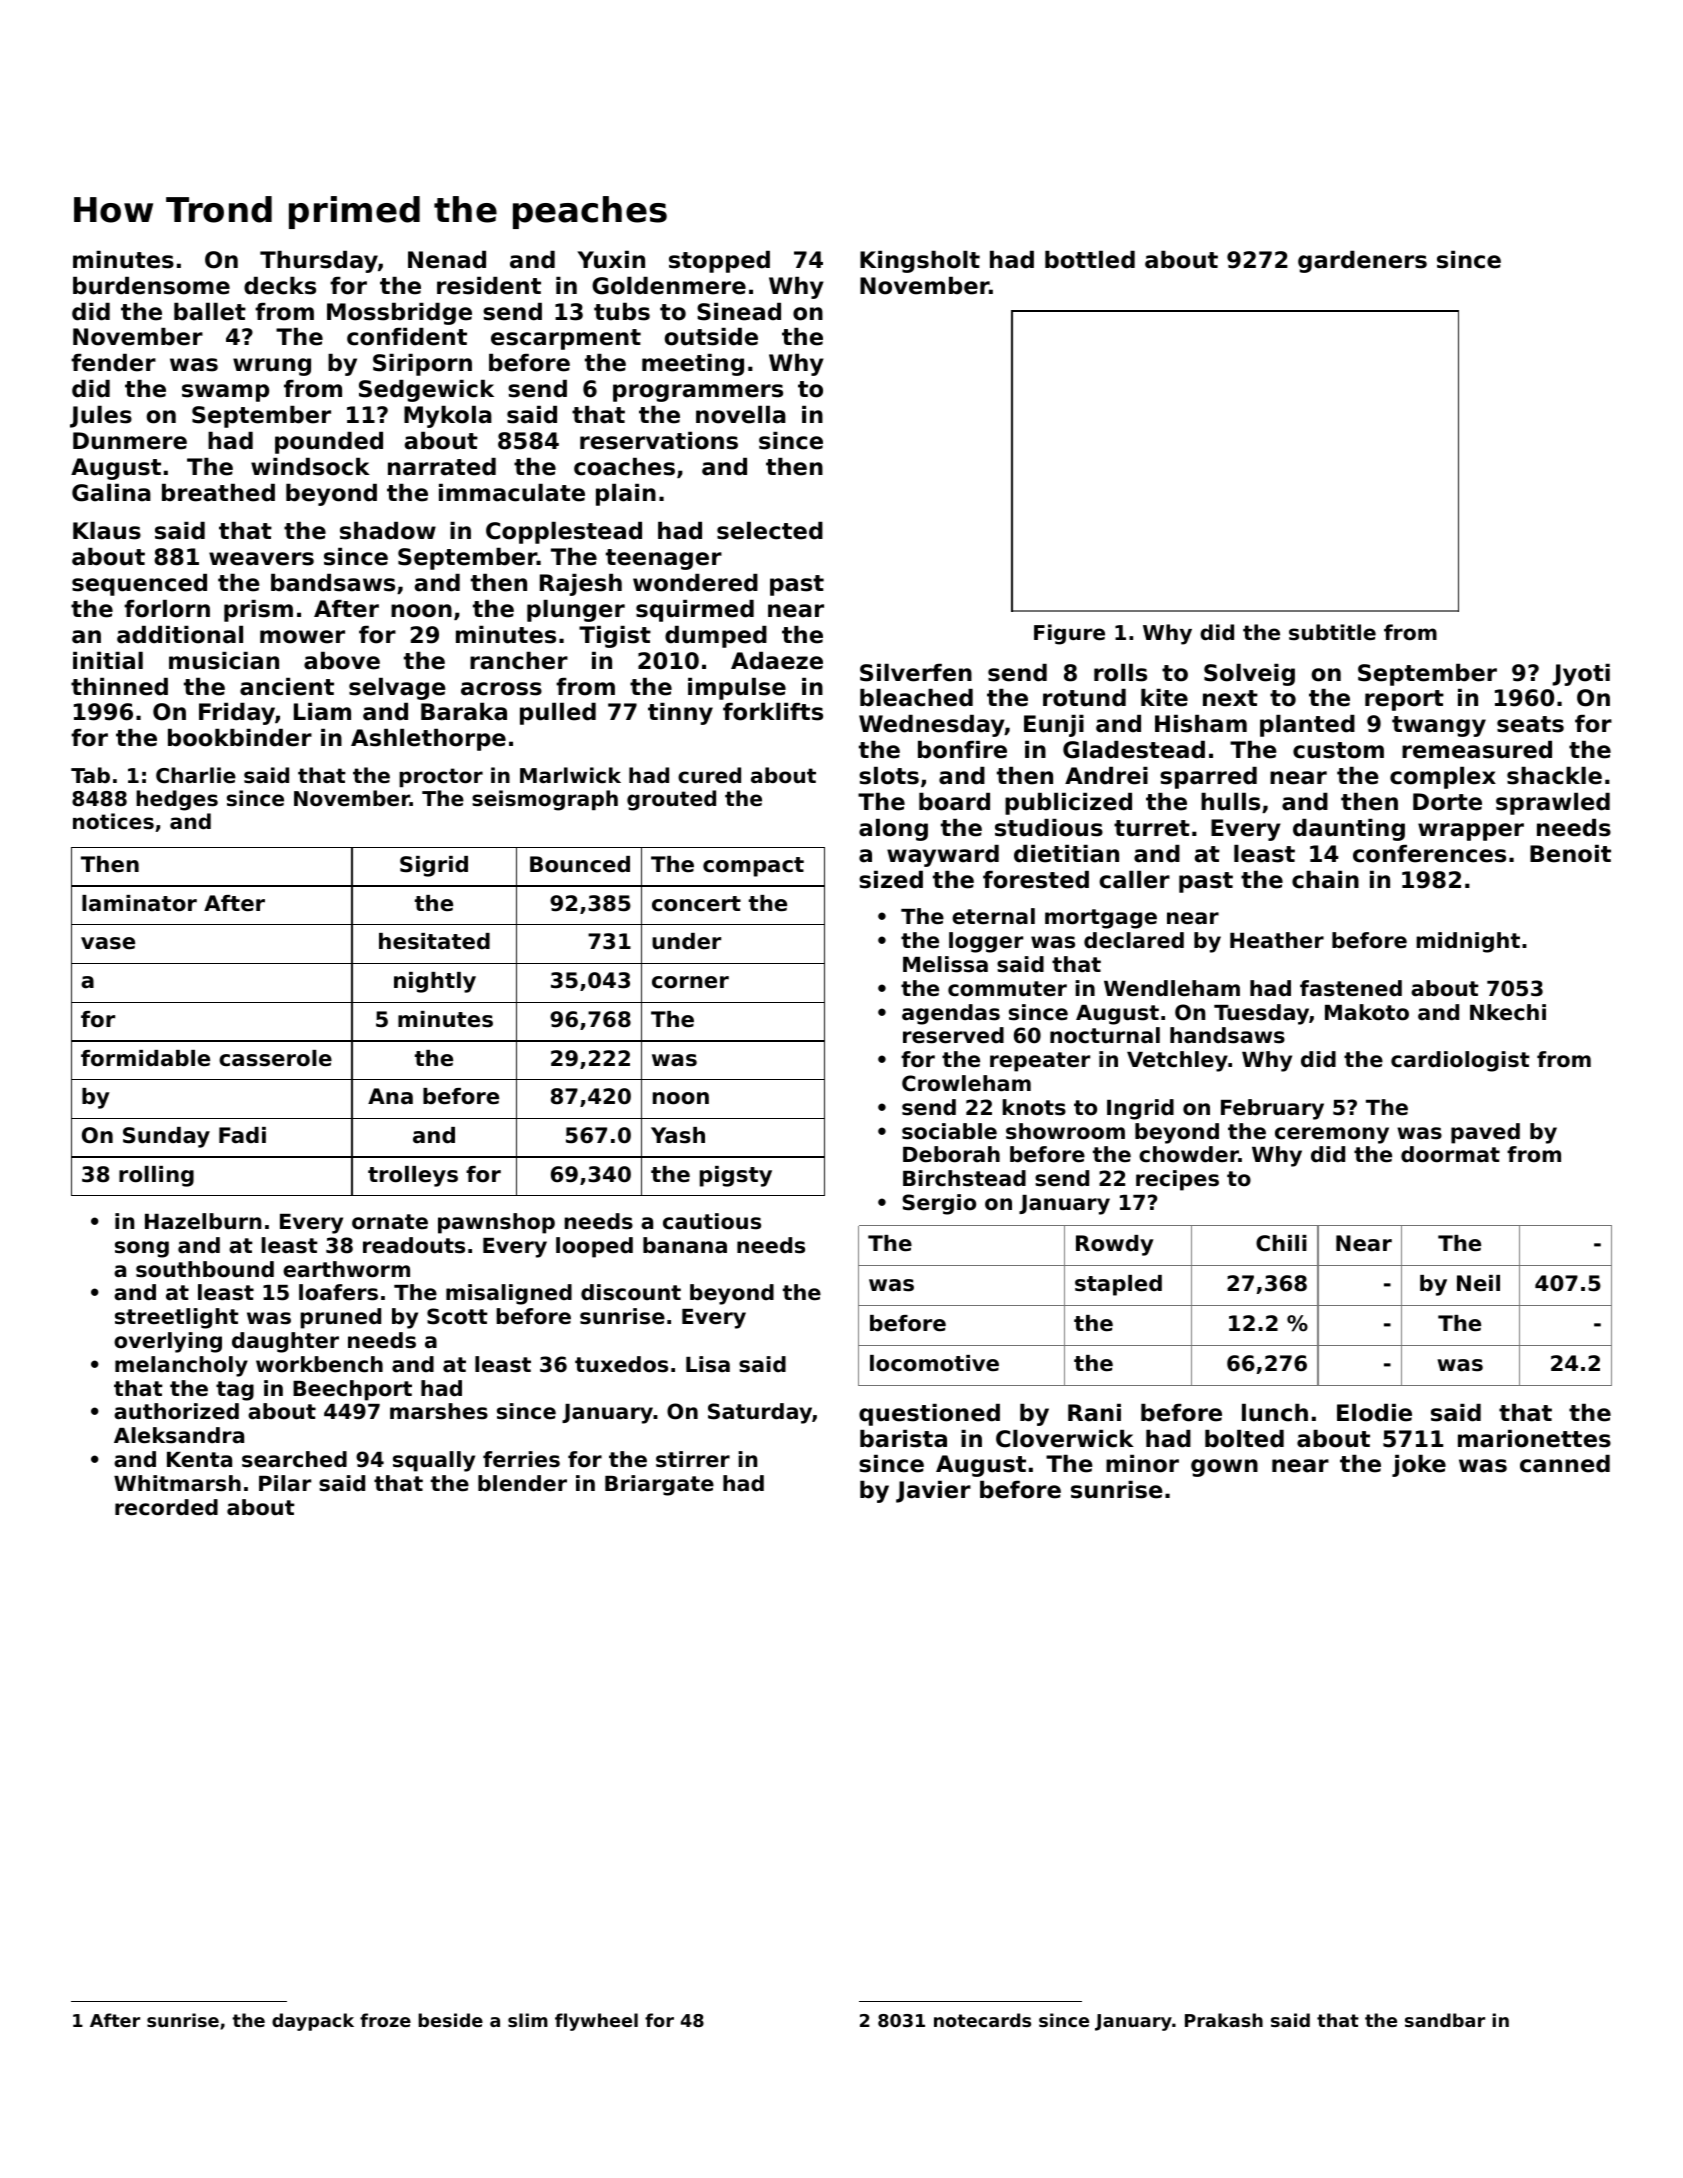 This page has width=1683, height=2178. I want to click on canned, so click(1565, 1464).
